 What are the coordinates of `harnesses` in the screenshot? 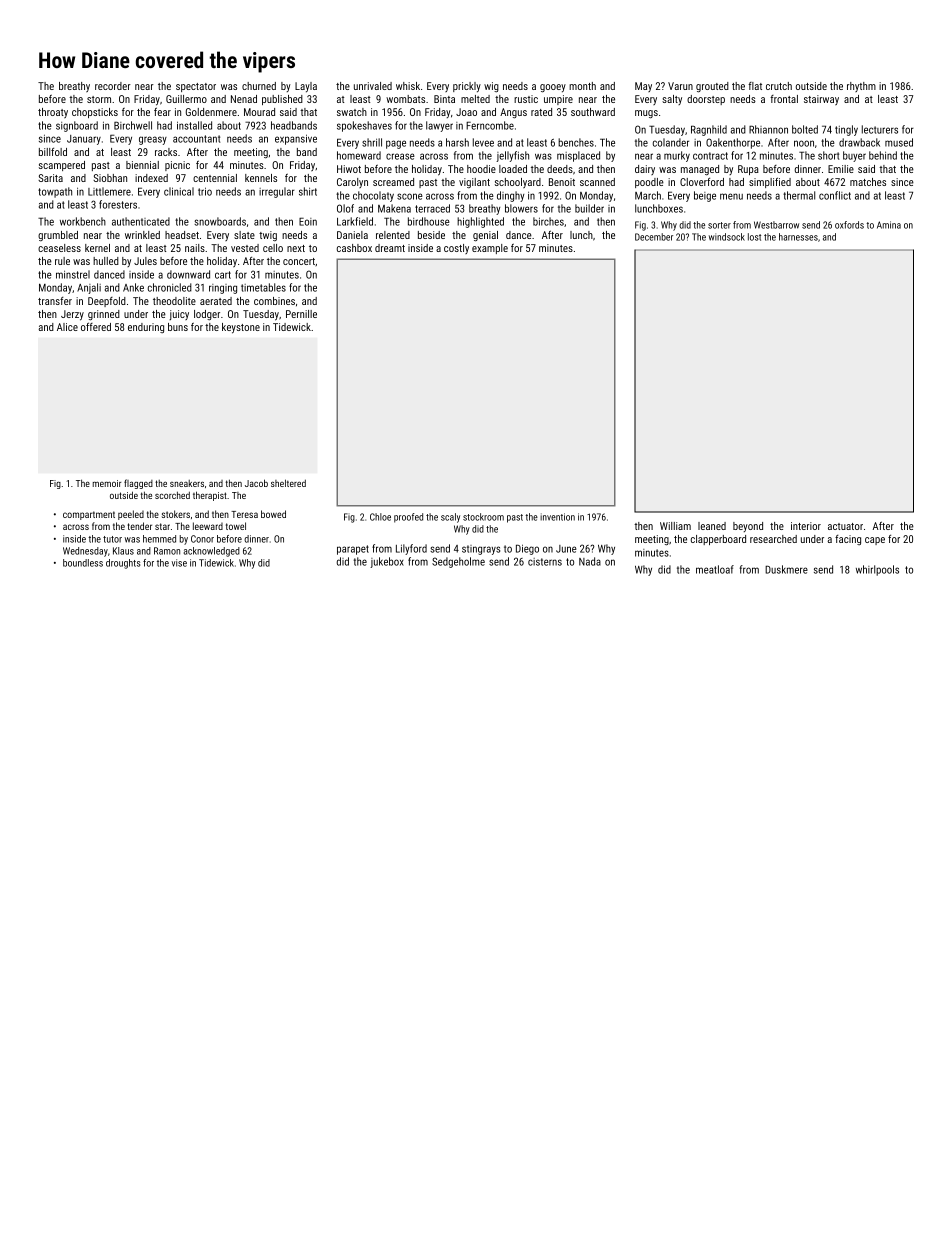 It's located at (798, 237).
